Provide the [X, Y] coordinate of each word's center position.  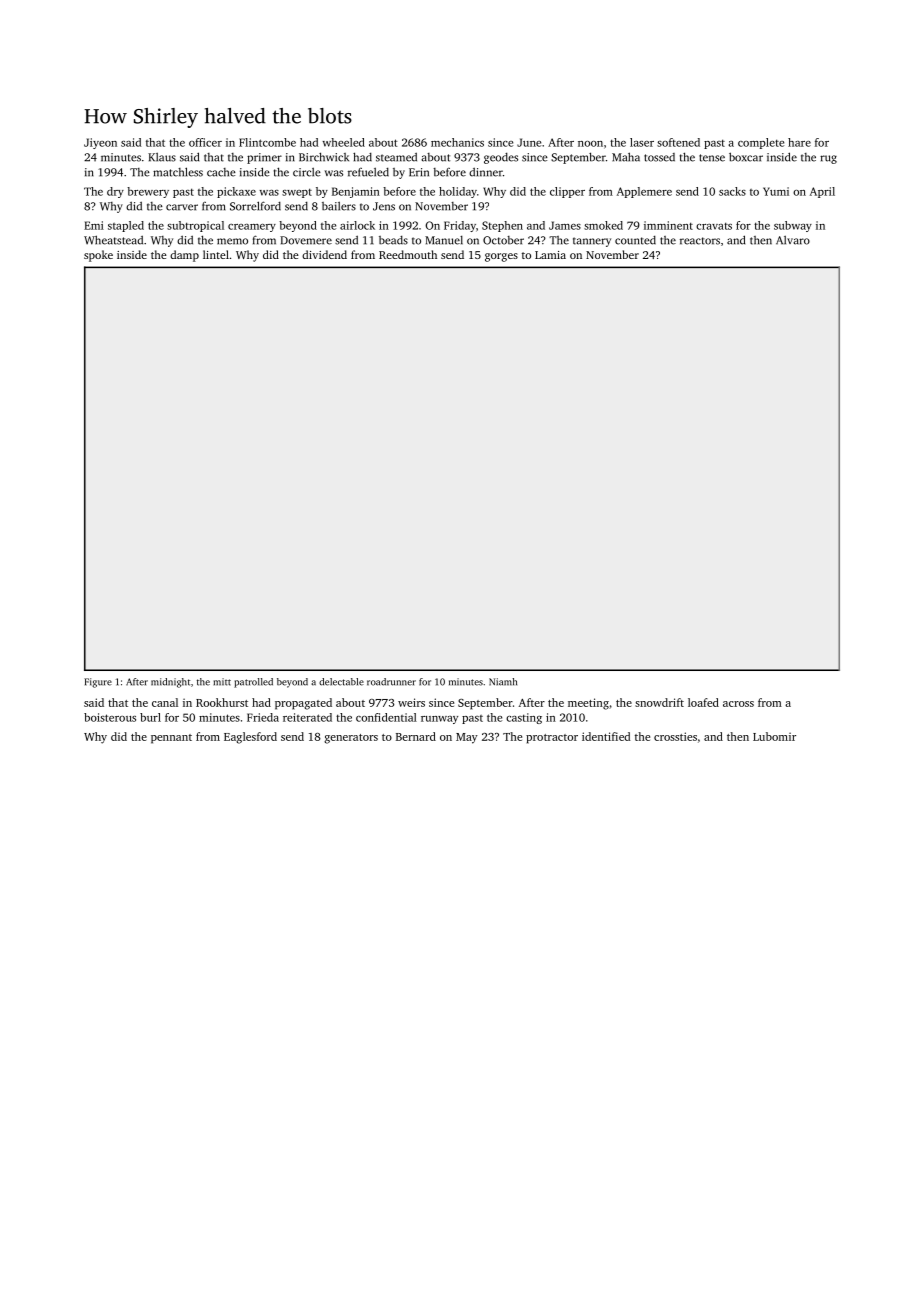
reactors [700, 241]
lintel [216, 254]
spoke [98, 256]
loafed [703, 702]
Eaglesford [250, 738]
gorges [501, 257]
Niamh [503, 682]
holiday [458, 192]
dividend [324, 254]
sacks [732, 191]
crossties [675, 736]
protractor [552, 739]
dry [115, 192]
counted [635, 240]
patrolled [253, 683]
